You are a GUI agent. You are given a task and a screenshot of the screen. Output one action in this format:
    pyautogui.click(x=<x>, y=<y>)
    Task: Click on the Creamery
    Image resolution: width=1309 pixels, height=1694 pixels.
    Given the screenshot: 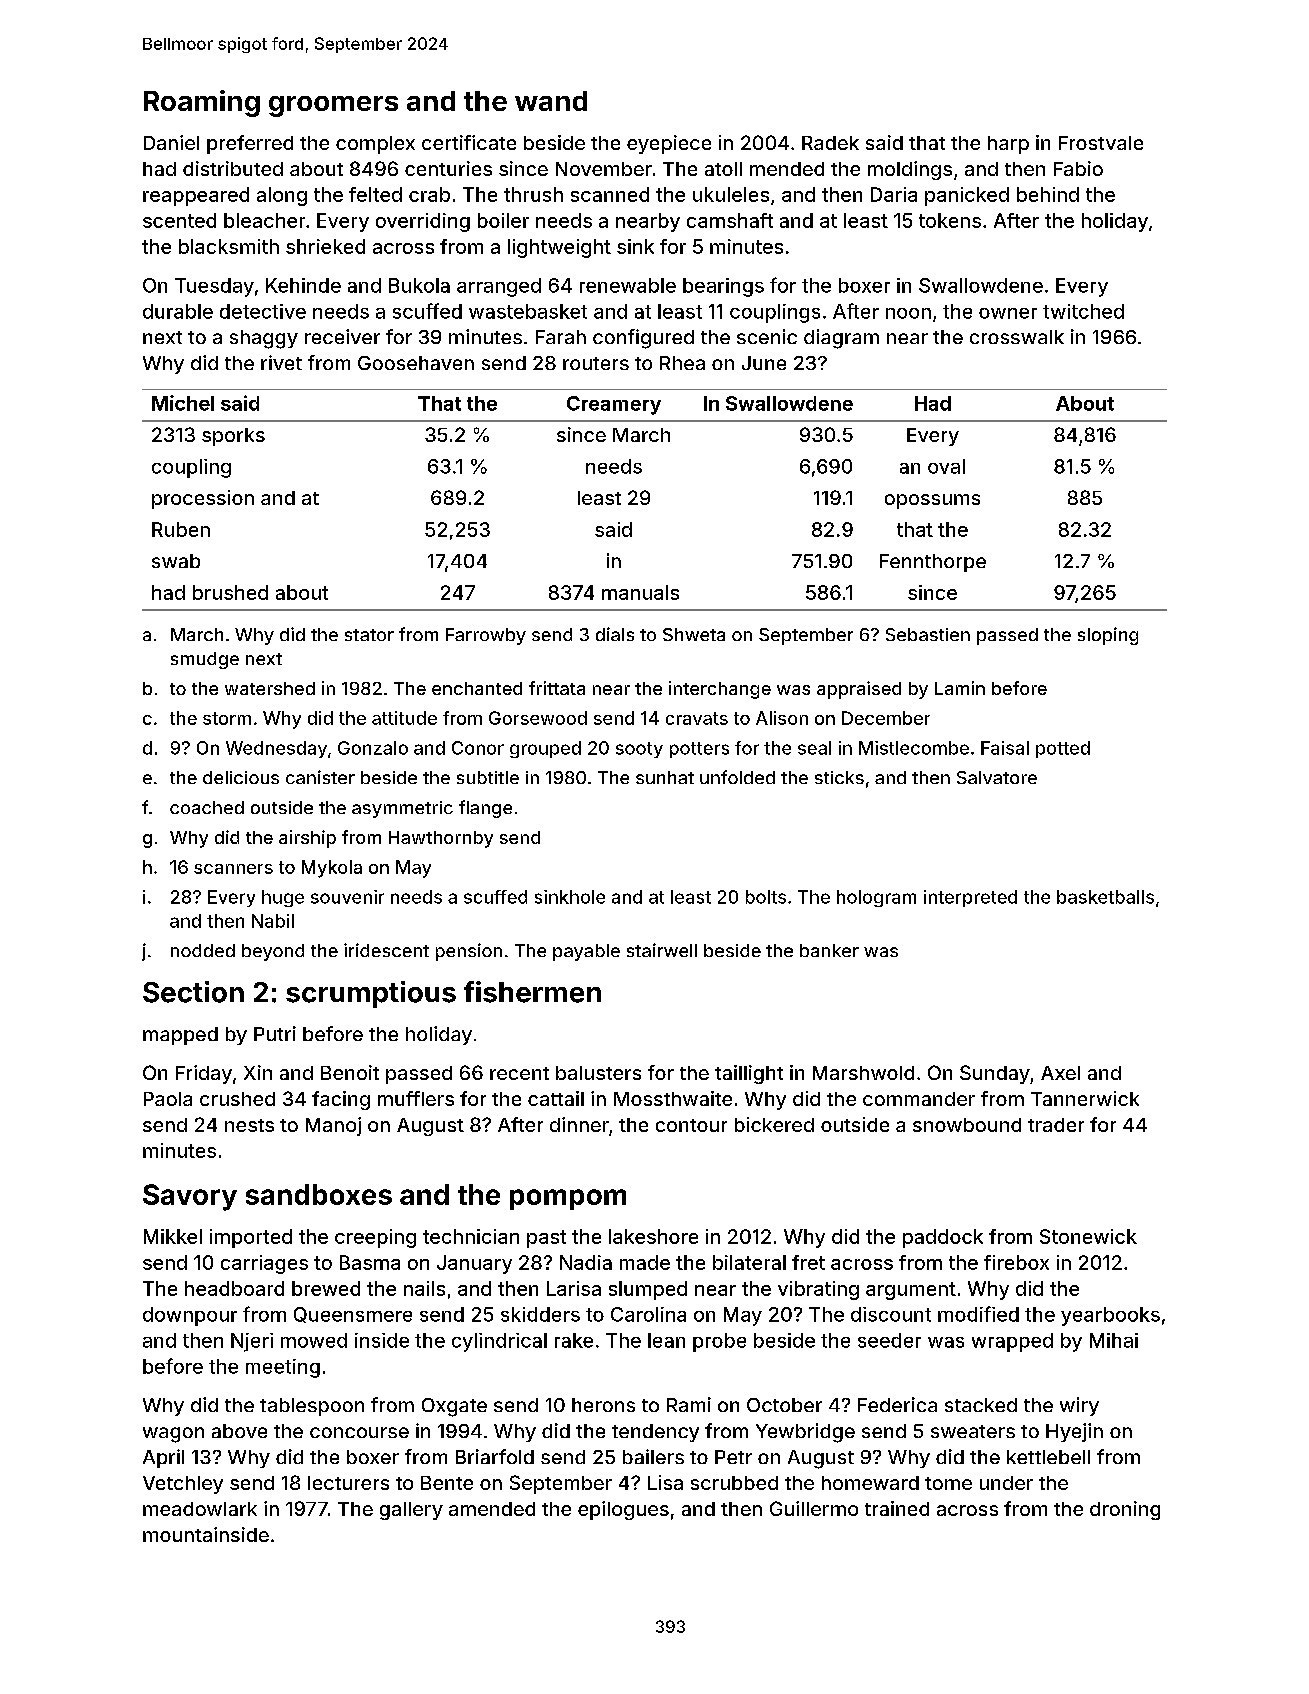 What is the action you would take?
    pyautogui.click(x=614, y=405)
